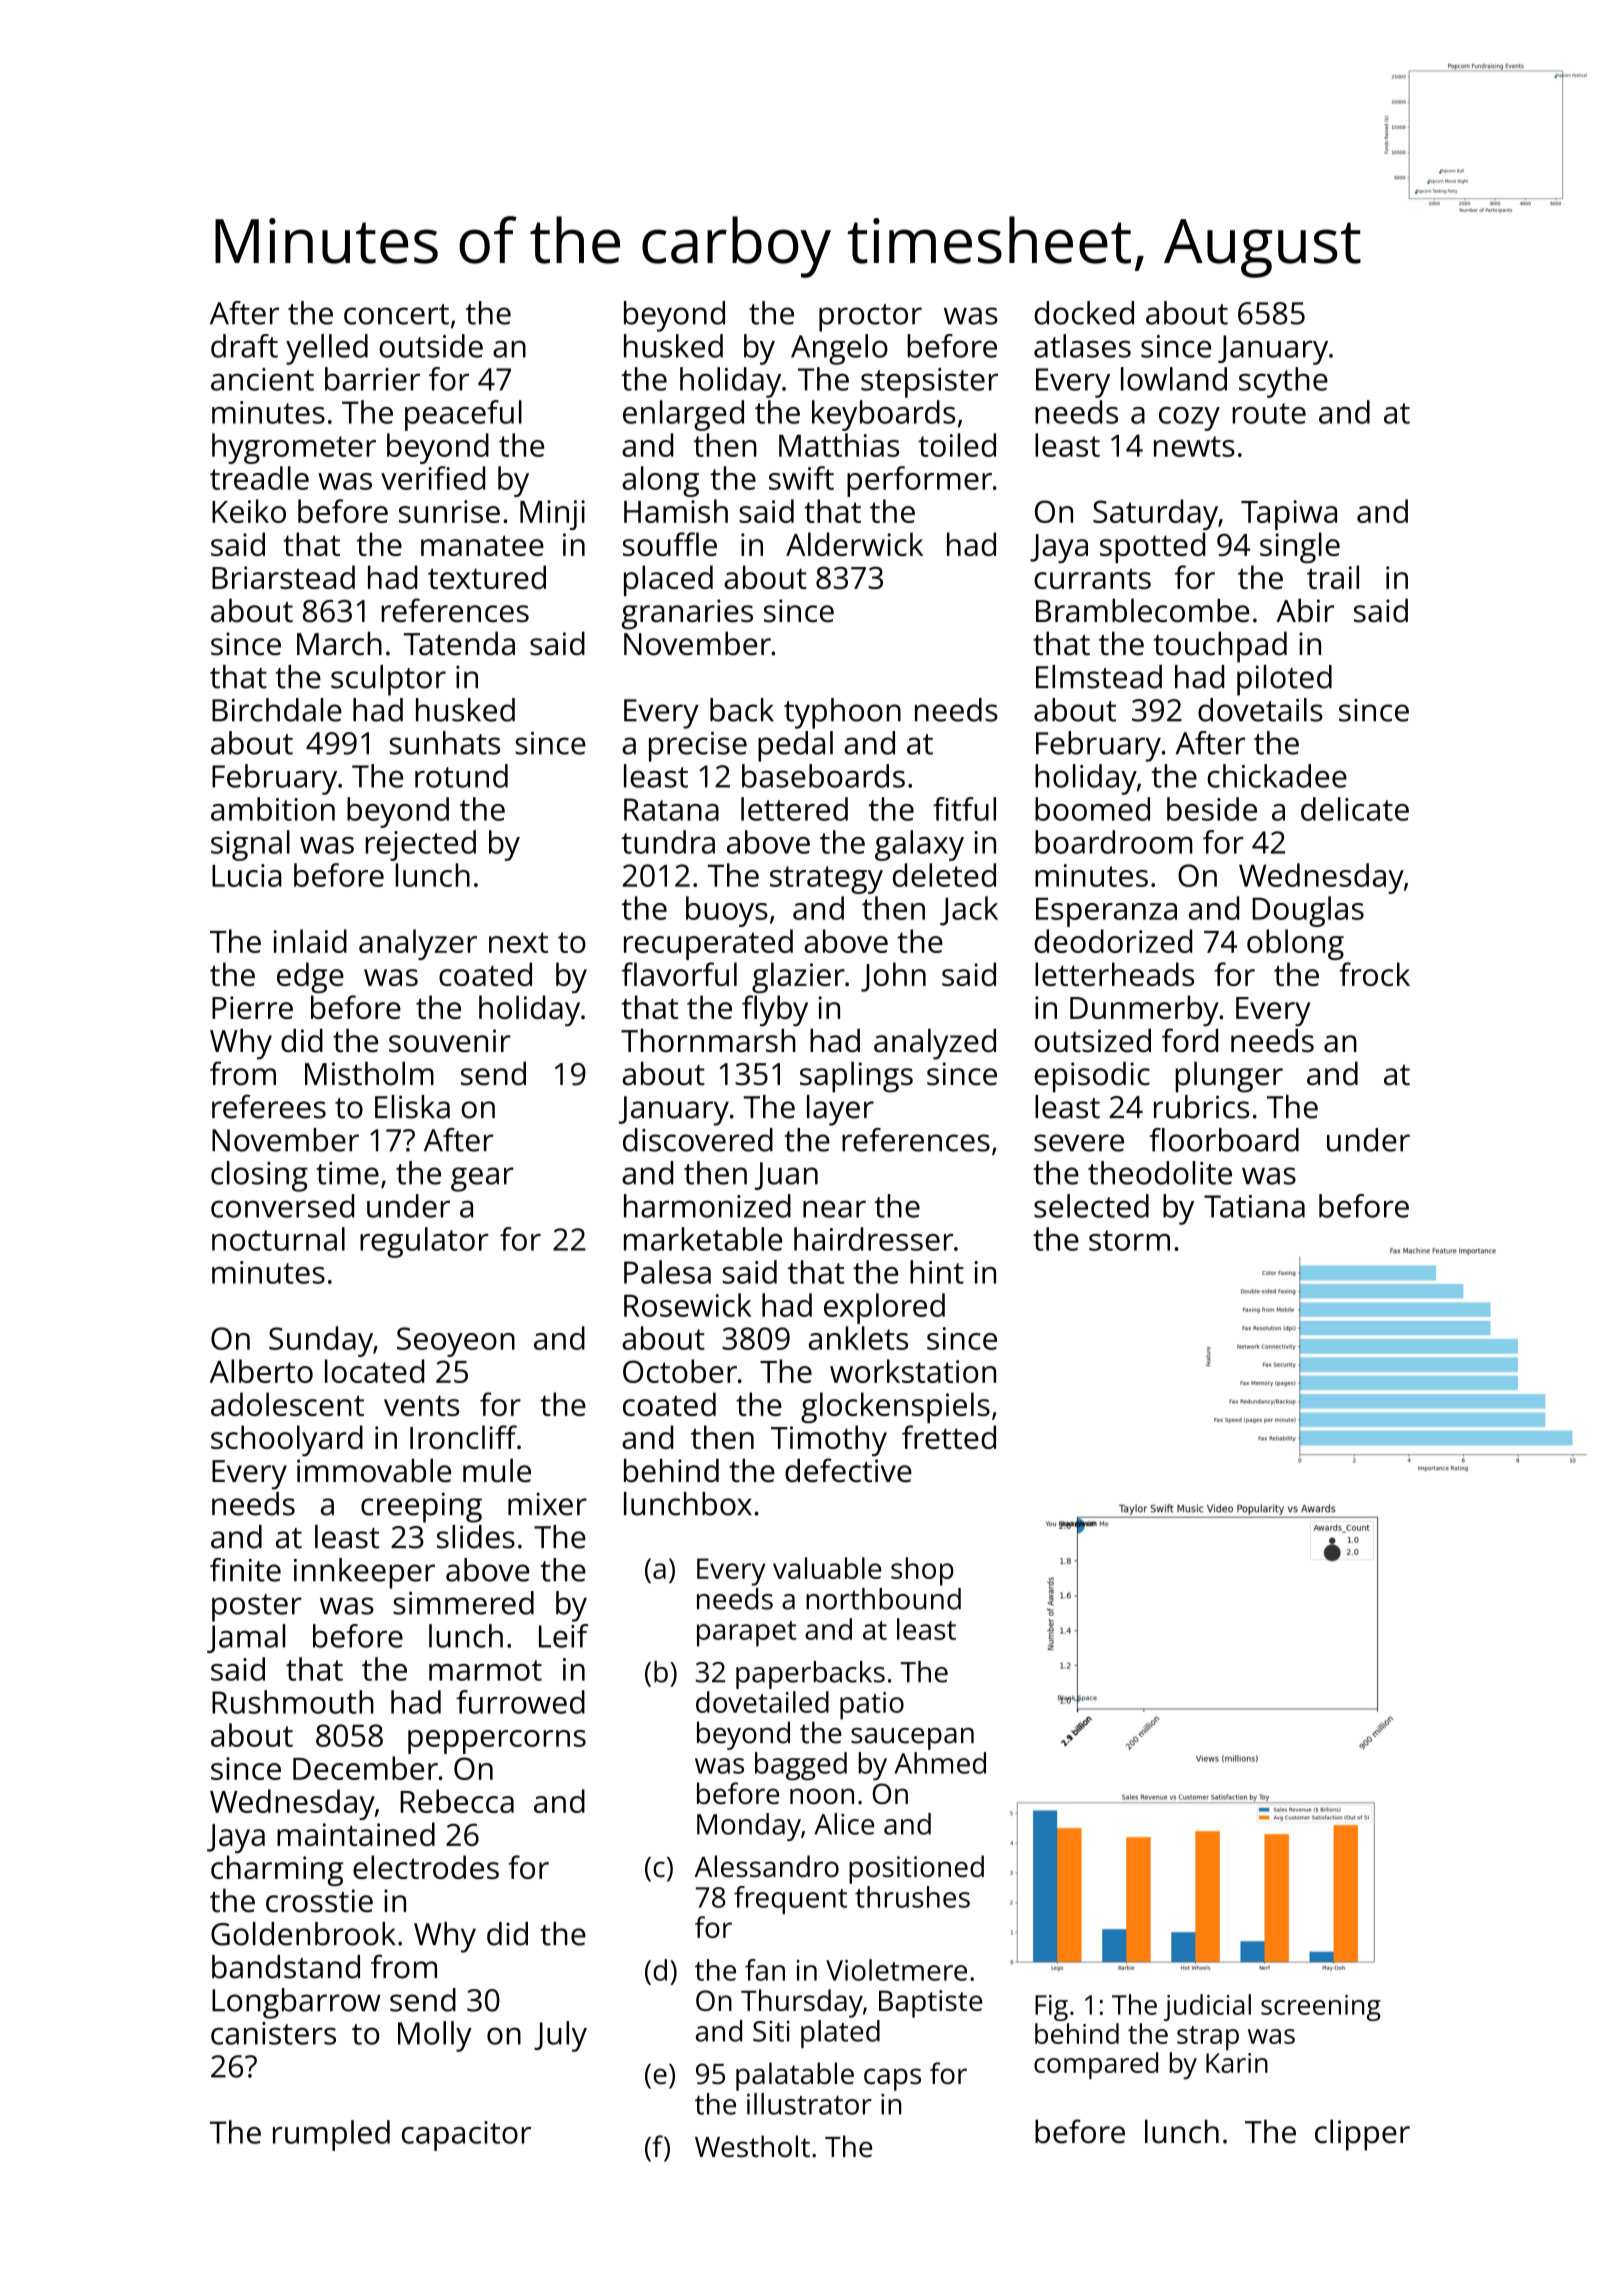 The image size is (1620, 2292). I want to click on fretted, so click(949, 1437).
